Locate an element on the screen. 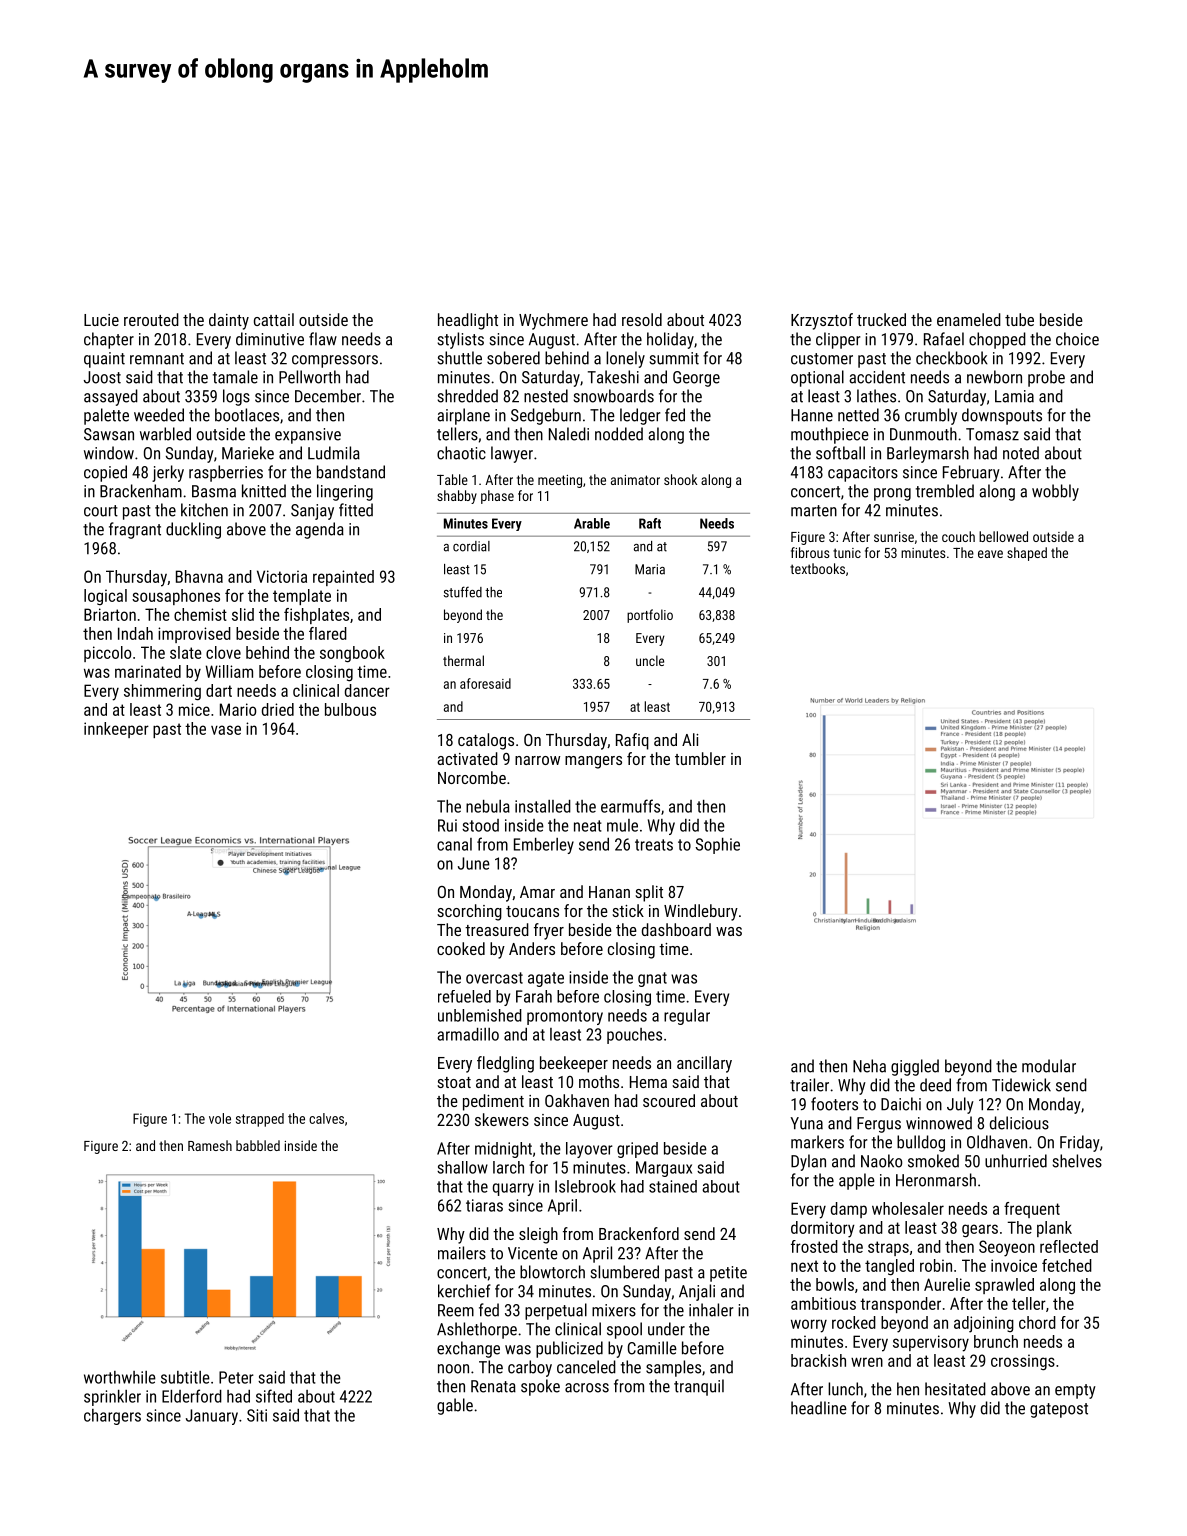  bootlaces is located at coordinates (247, 415).
